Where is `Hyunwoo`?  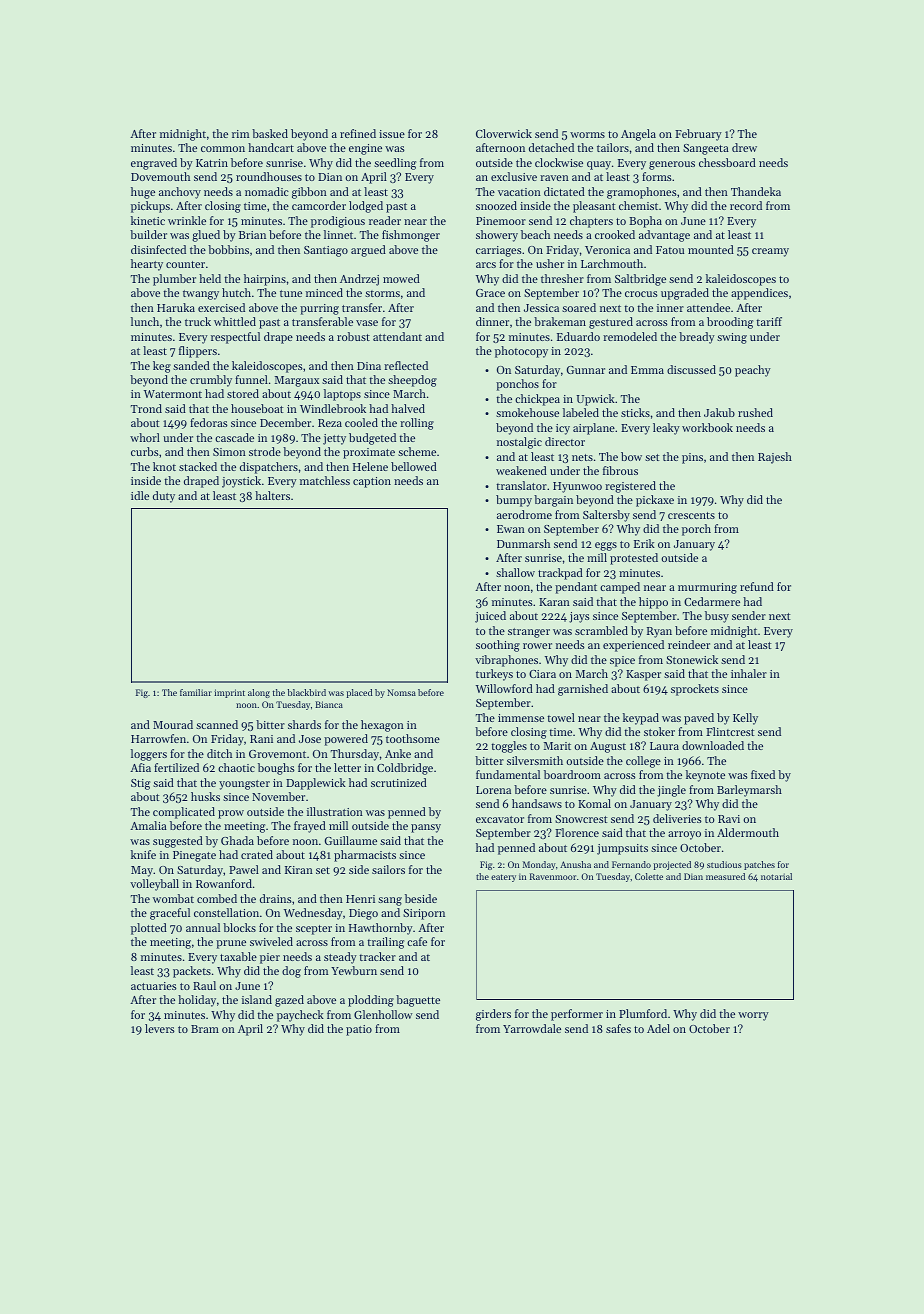
Hyunwoo is located at coordinates (577, 487).
